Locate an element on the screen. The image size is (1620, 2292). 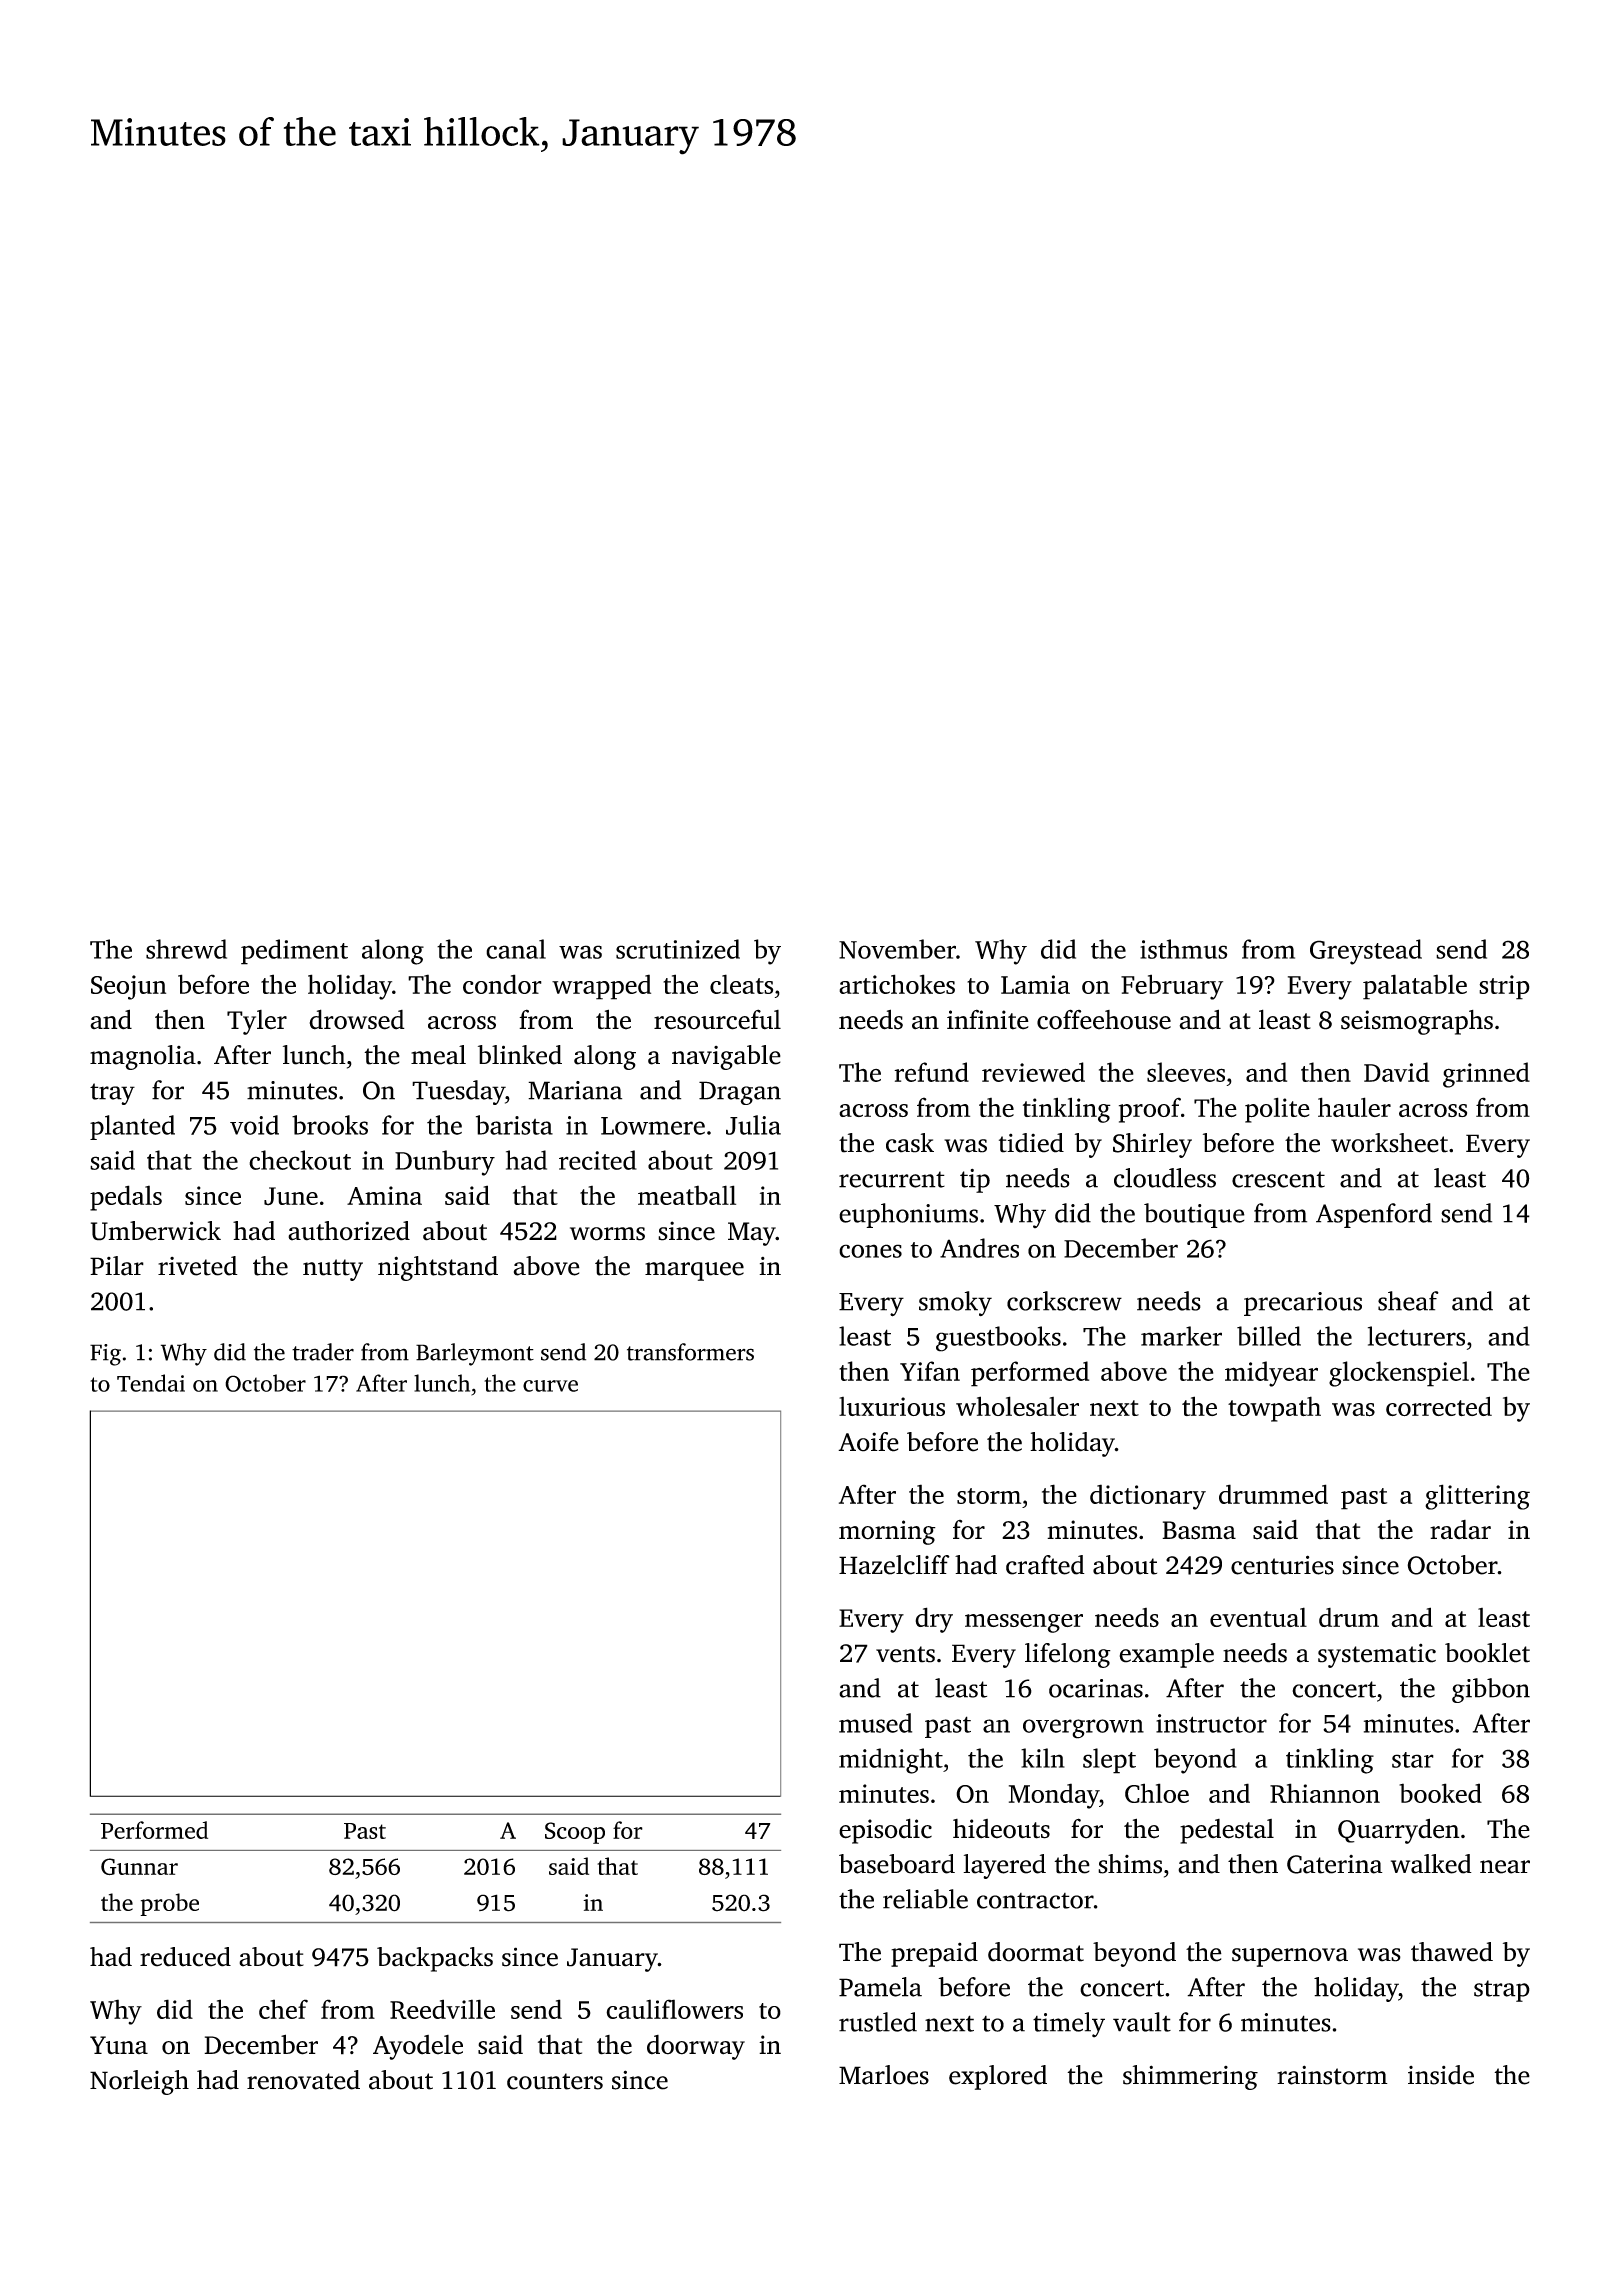
crescent is located at coordinates (1278, 1179).
